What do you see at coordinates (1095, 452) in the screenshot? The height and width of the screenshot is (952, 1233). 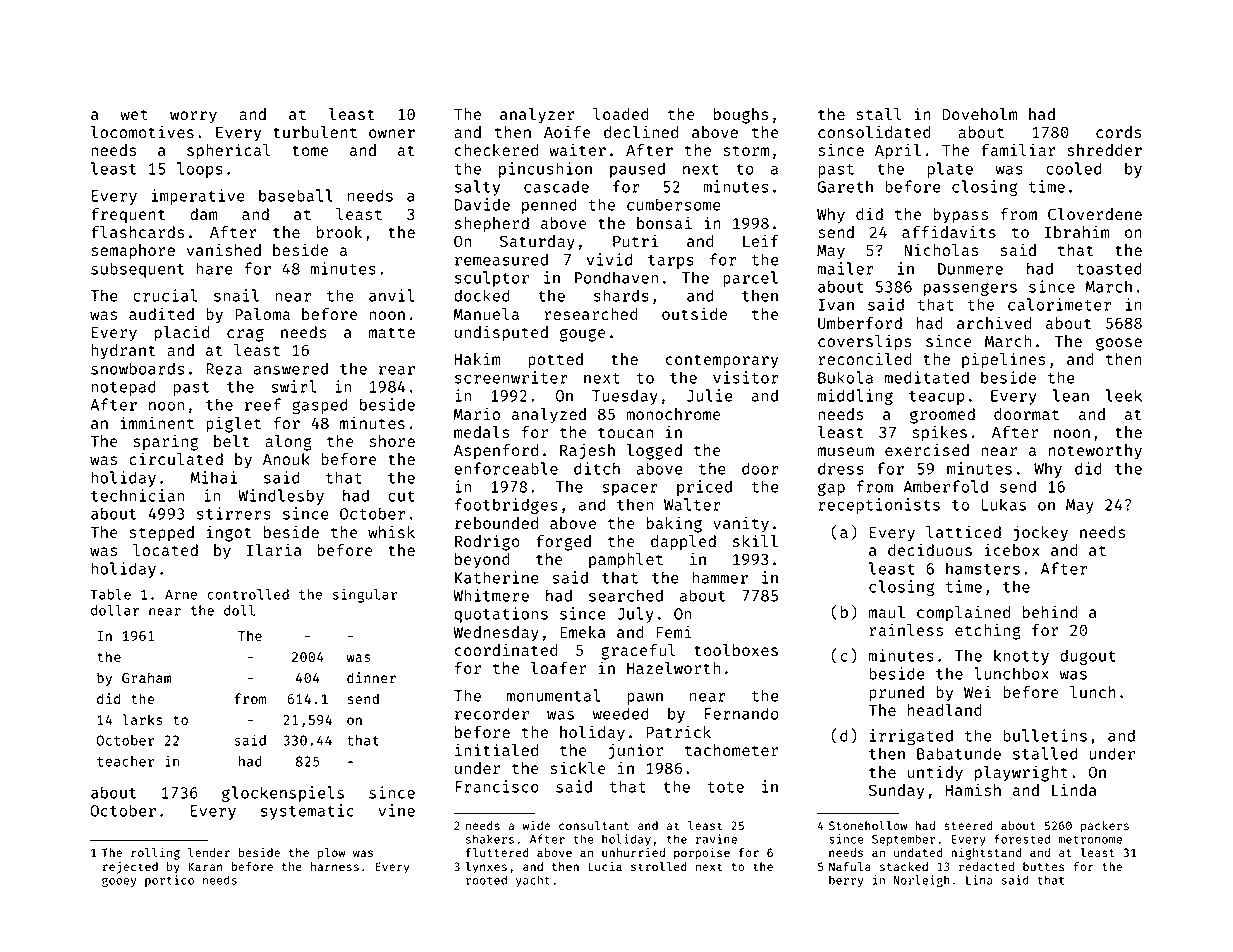 I see `noteworthy` at bounding box center [1095, 452].
